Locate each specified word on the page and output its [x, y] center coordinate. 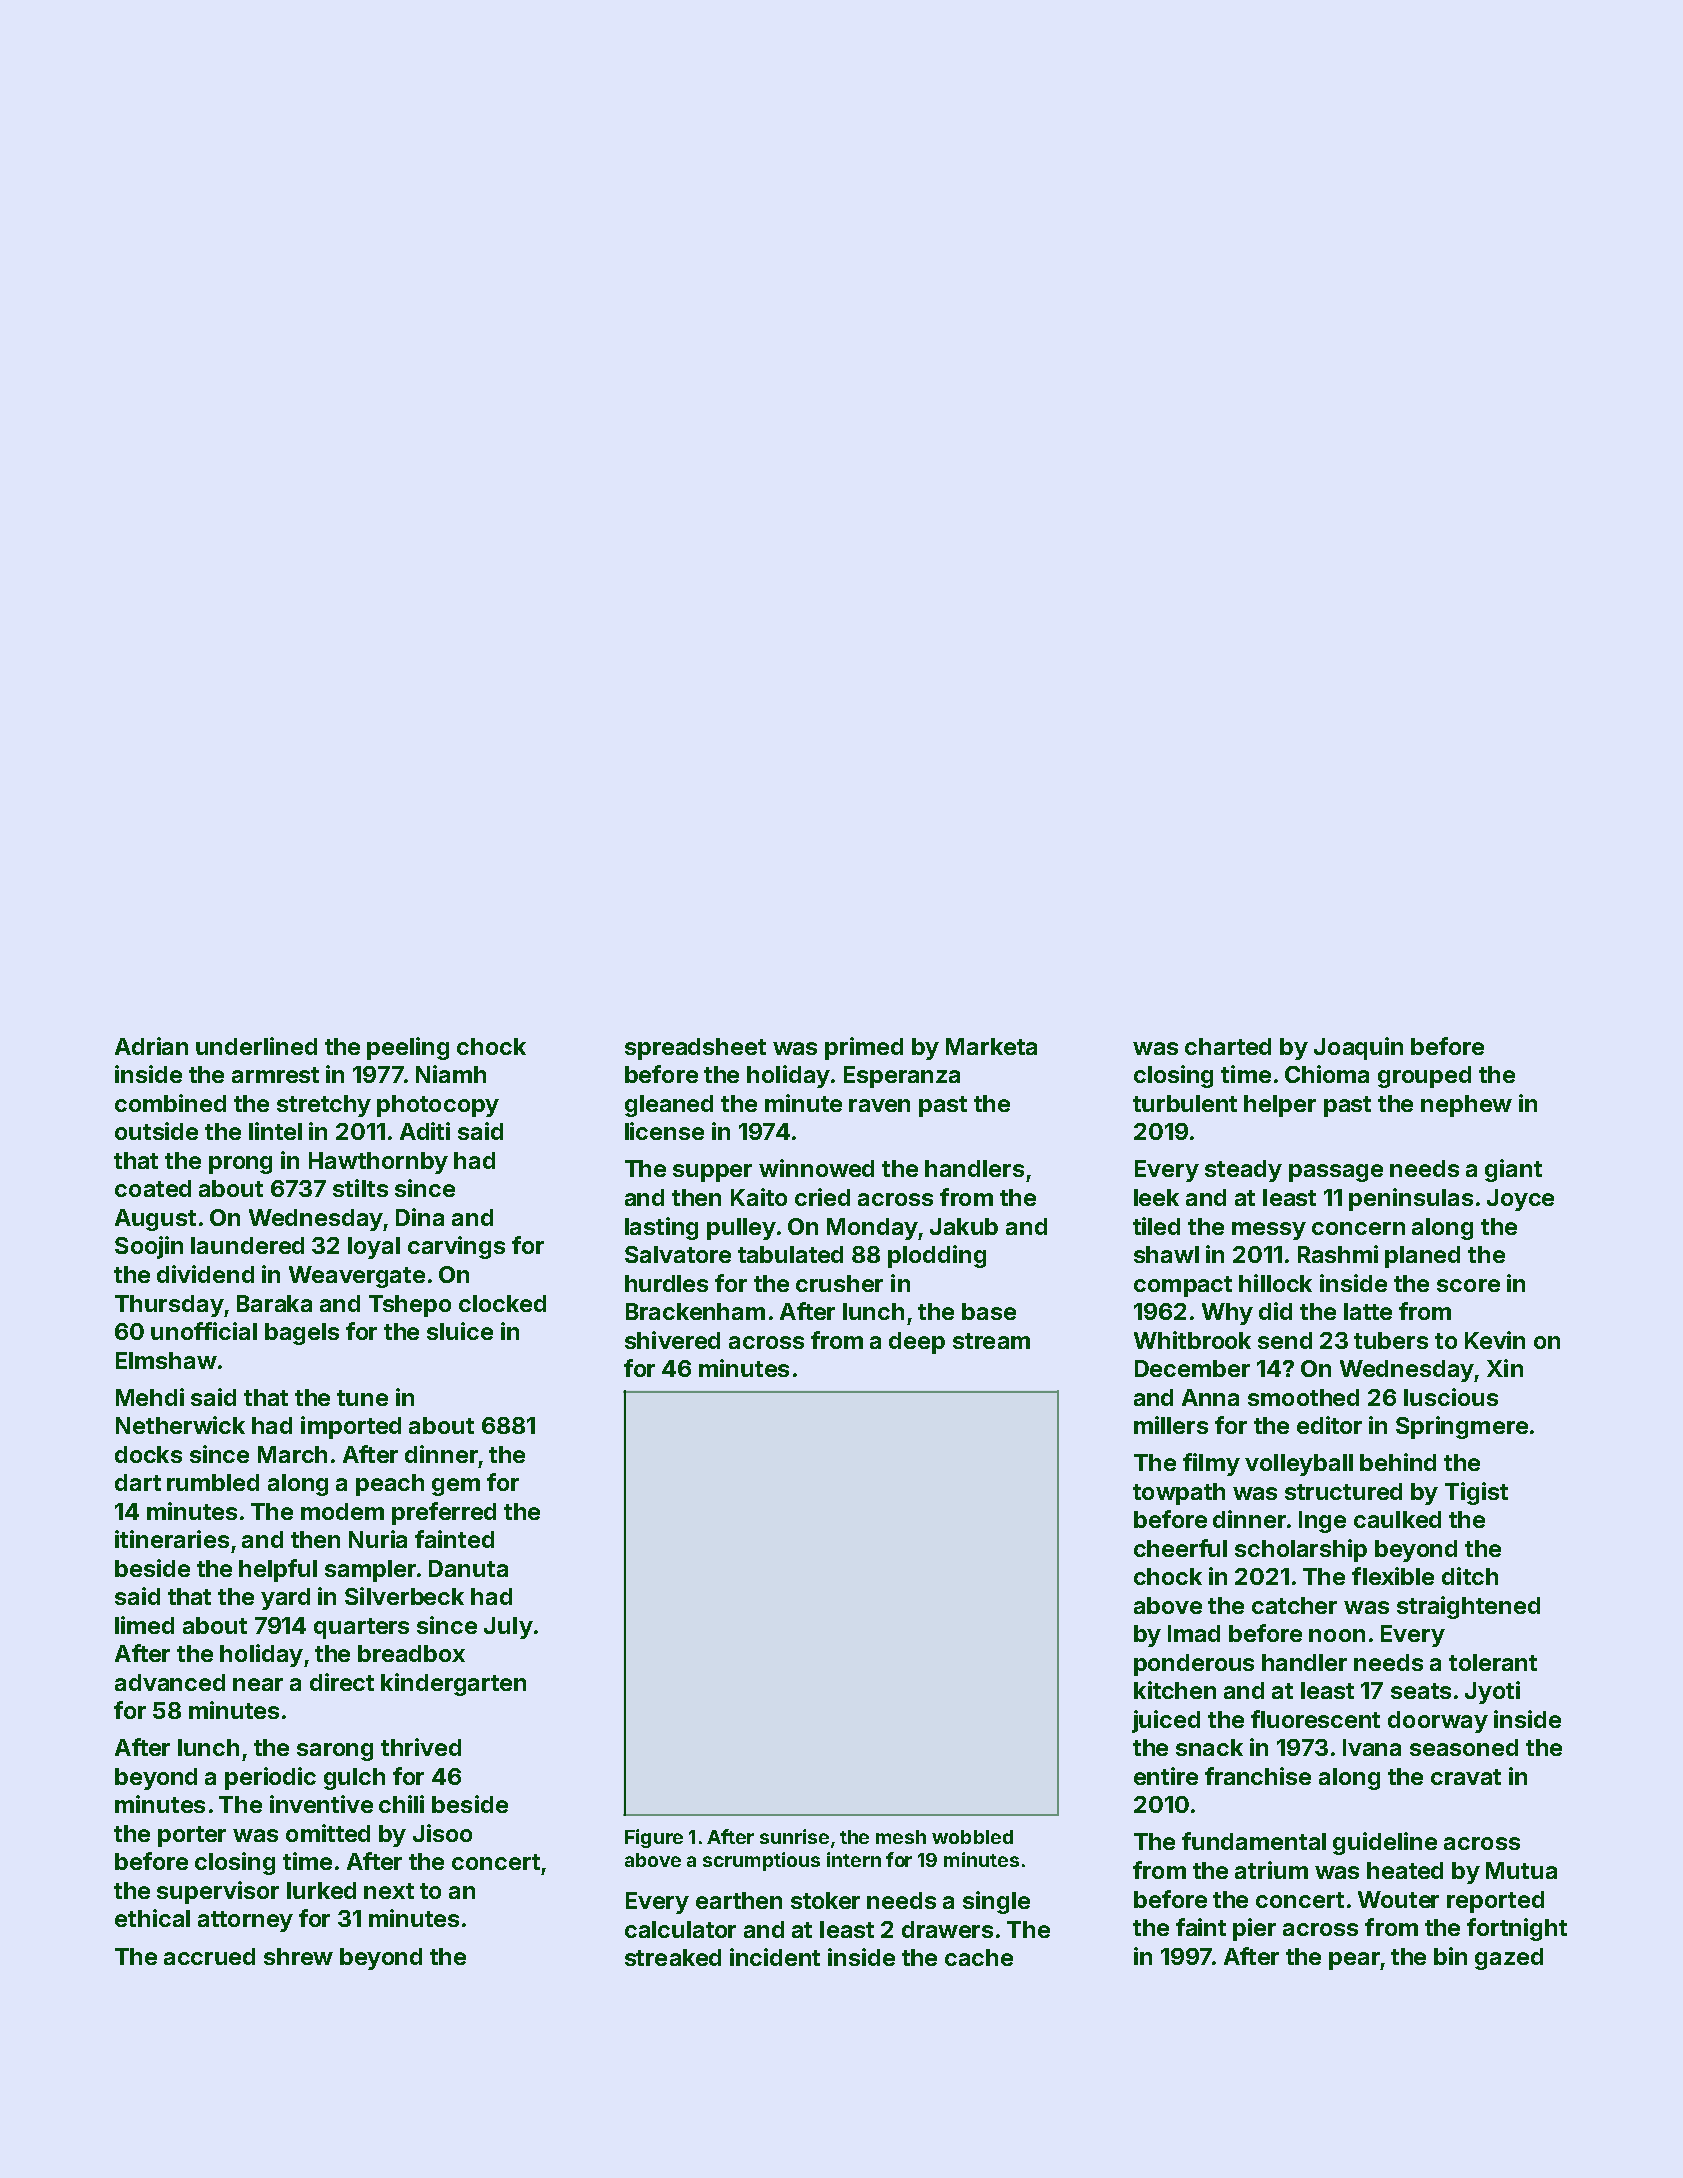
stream [991, 1341]
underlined [256, 1046]
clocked [502, 1303]
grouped [1424, 1077]
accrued [209, 1956]
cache [979, 1957]
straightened [1468, 1607]
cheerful [1180, 1548]
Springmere [1462, 1427]
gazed [1509, 1959]
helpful [278, 1570]
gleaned [669, 1106]
